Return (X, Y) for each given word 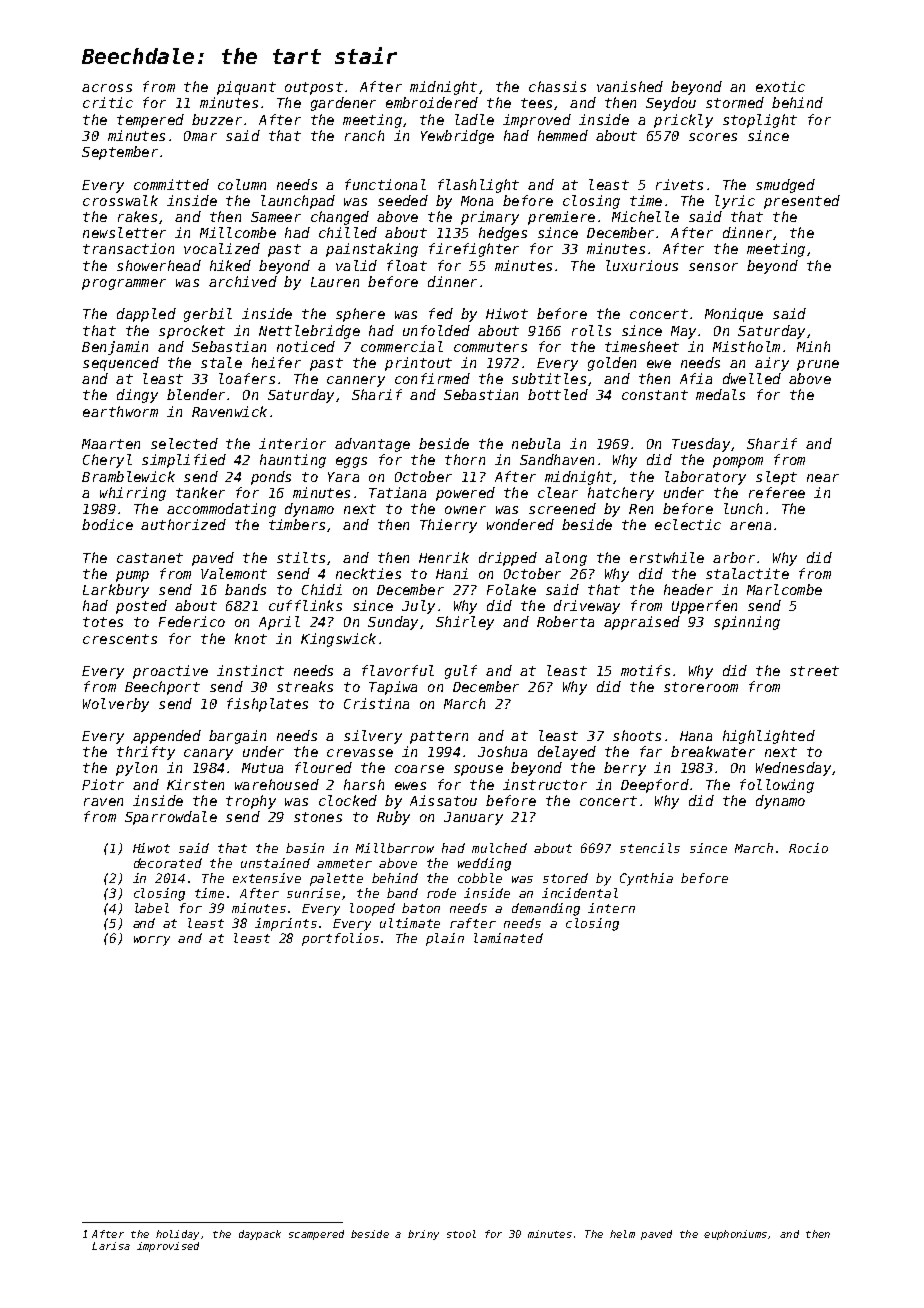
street (814, 671)
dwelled (752, 378)
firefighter (474, 250)
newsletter (124, 232)
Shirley (465, 623)
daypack (260, 1235)
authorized (183, 524)
